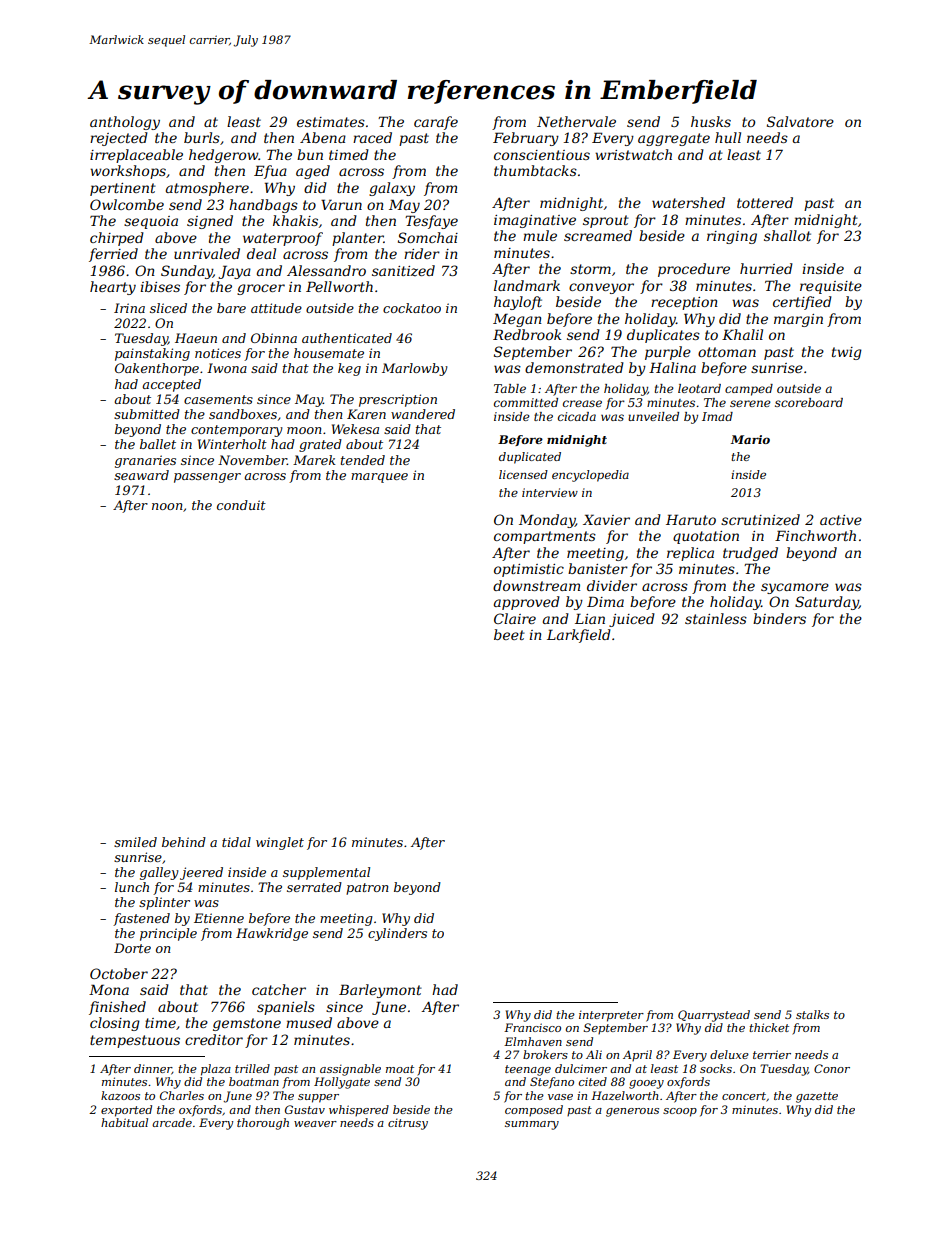 The height and width of the document is (1233, 952). I want to click on carafe, so click(436, 123).
